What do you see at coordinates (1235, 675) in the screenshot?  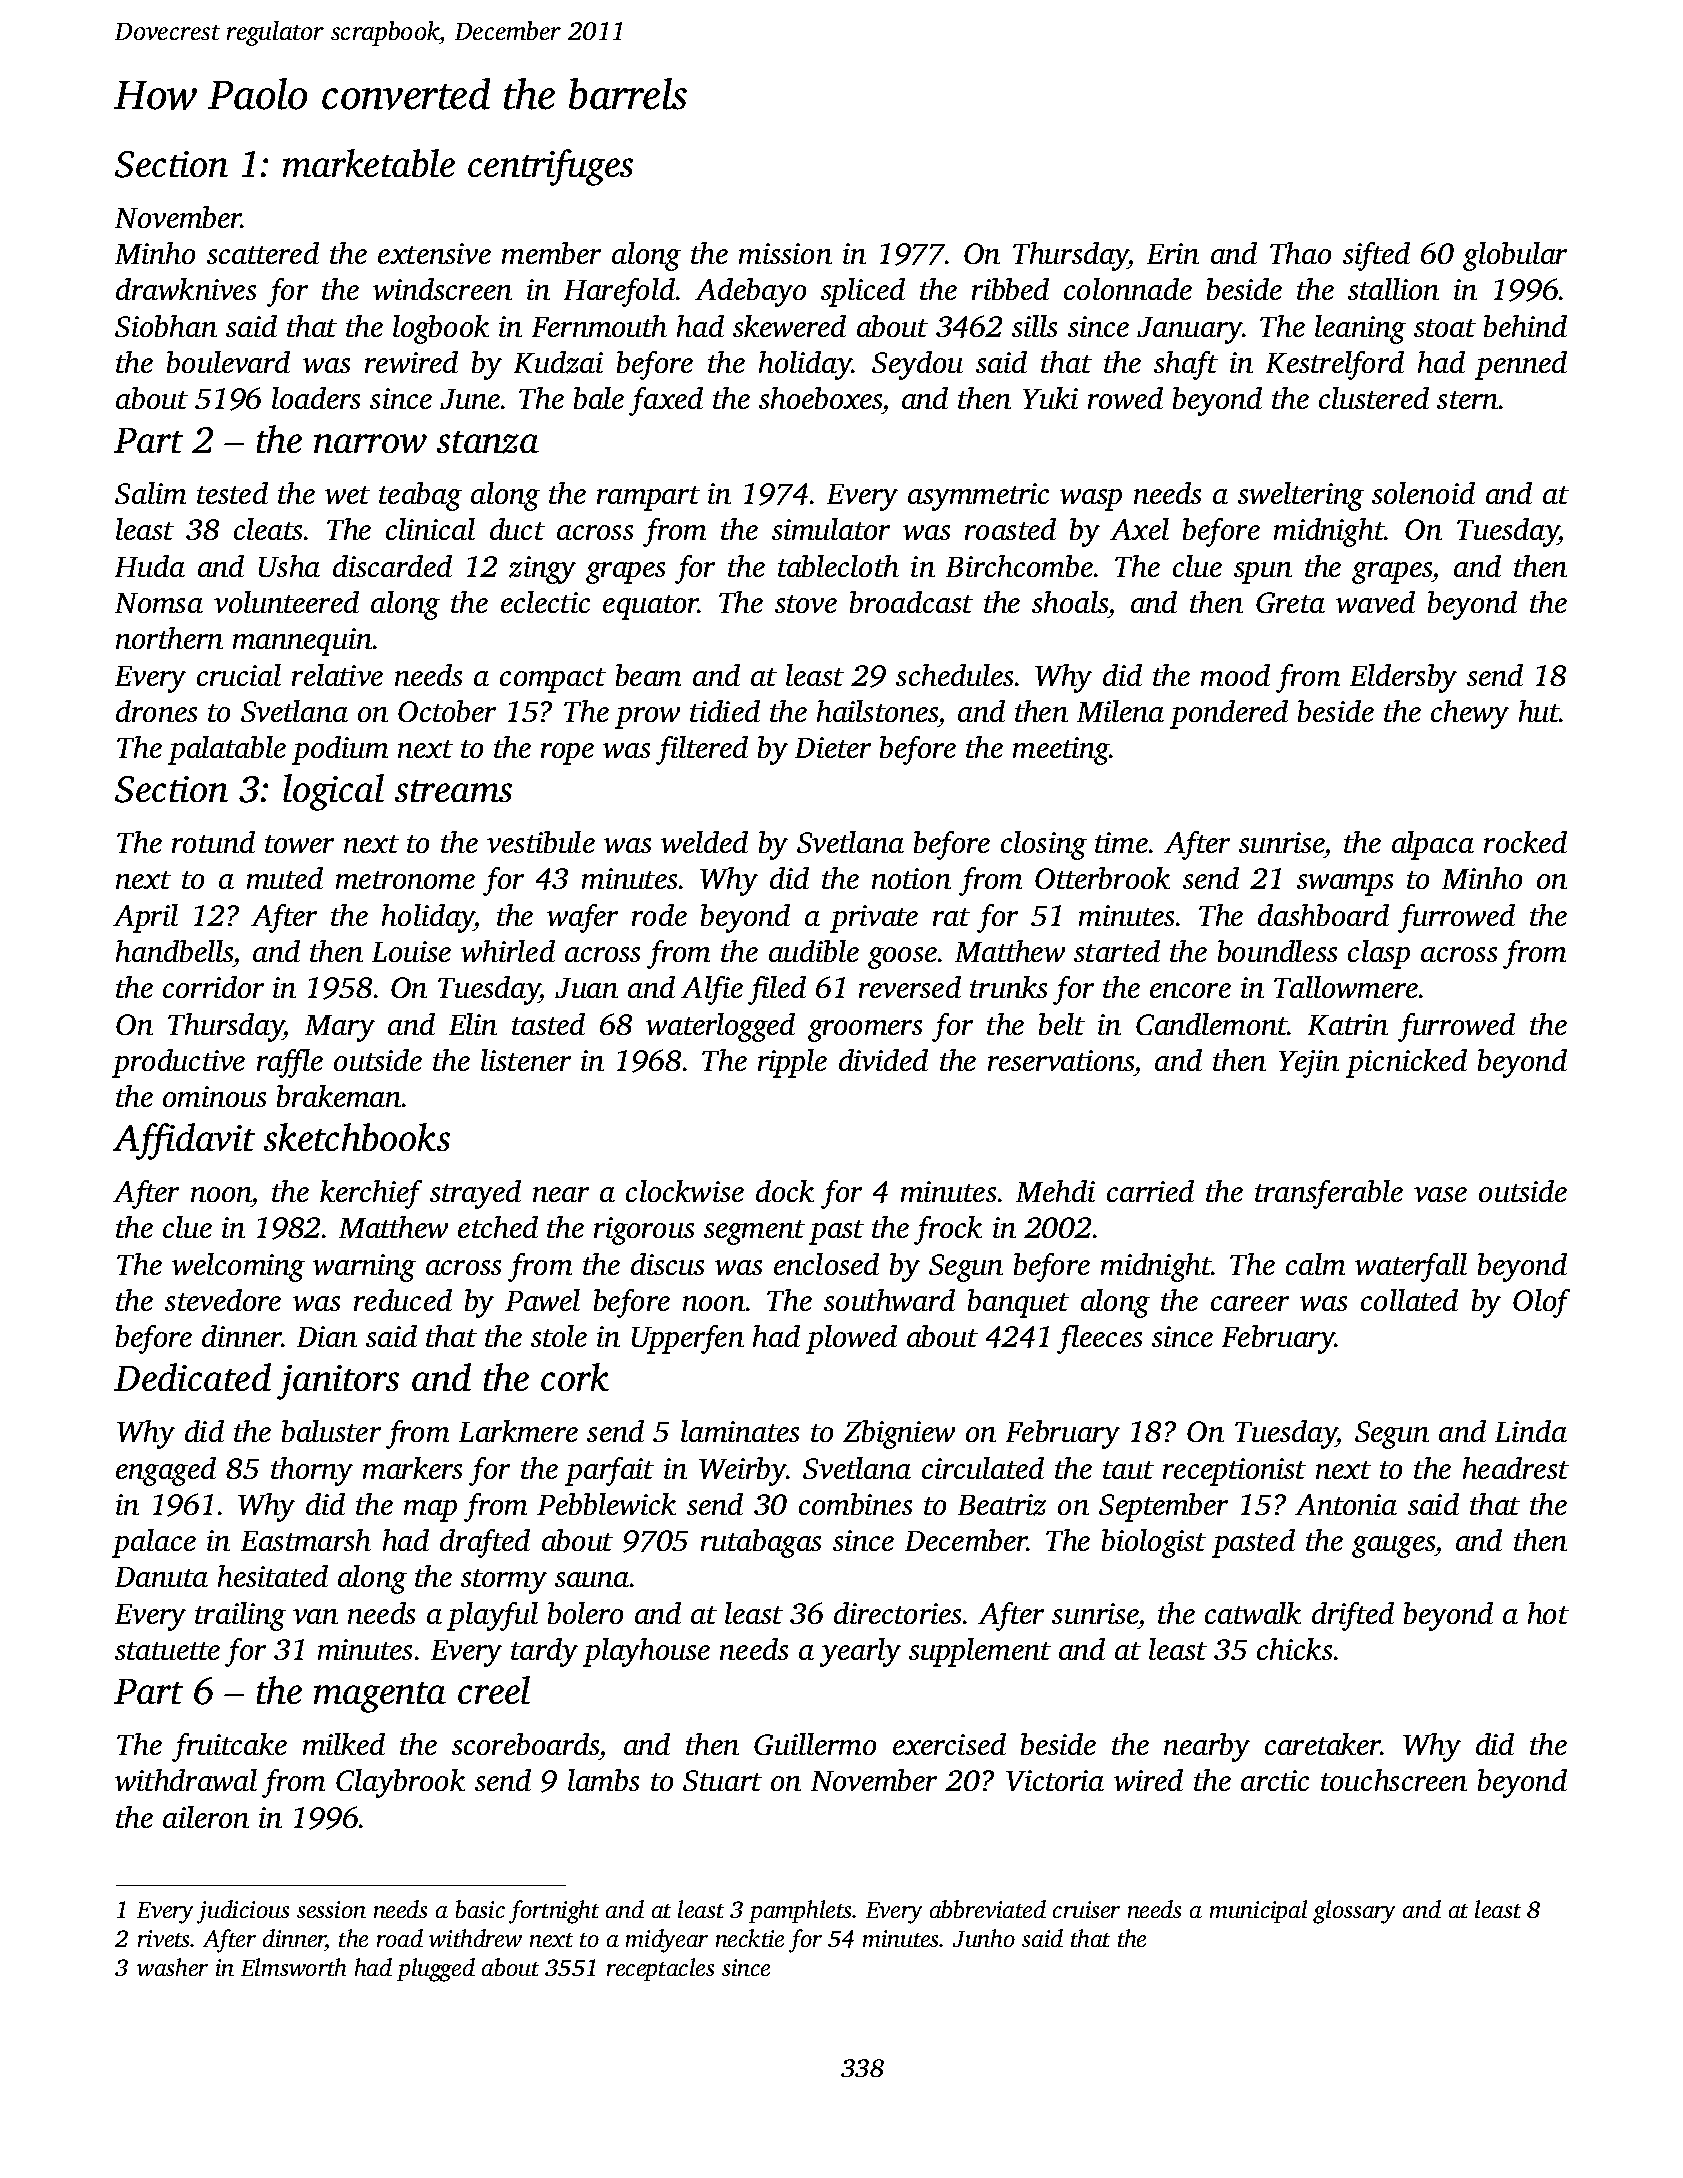 I see `mood` at bounding box center [1235, 675].
